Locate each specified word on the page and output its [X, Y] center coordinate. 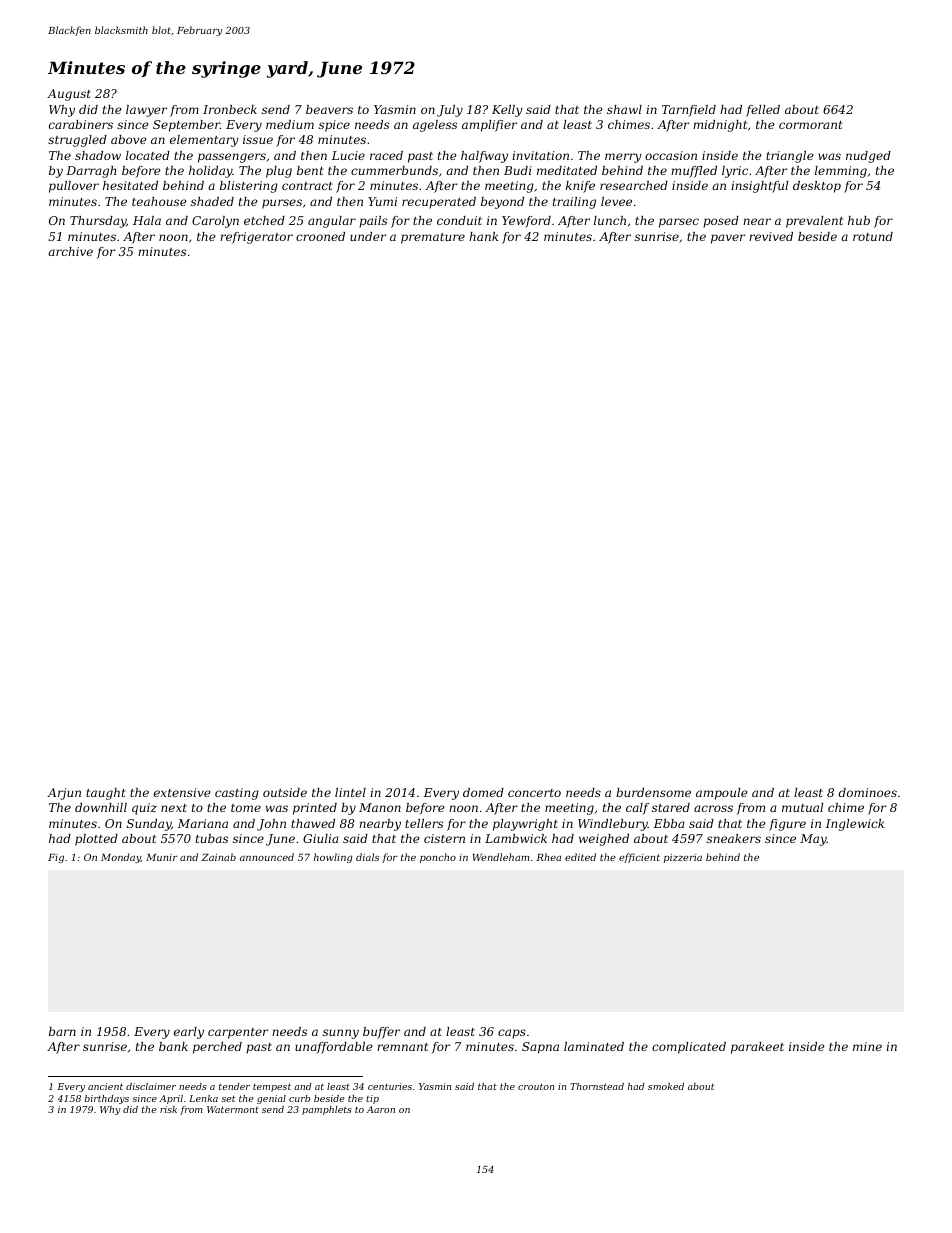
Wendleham [501, 857]
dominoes [868, 792]
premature [433, 238]
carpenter [238, 1033]
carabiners [81, 124]
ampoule [722, 794]
